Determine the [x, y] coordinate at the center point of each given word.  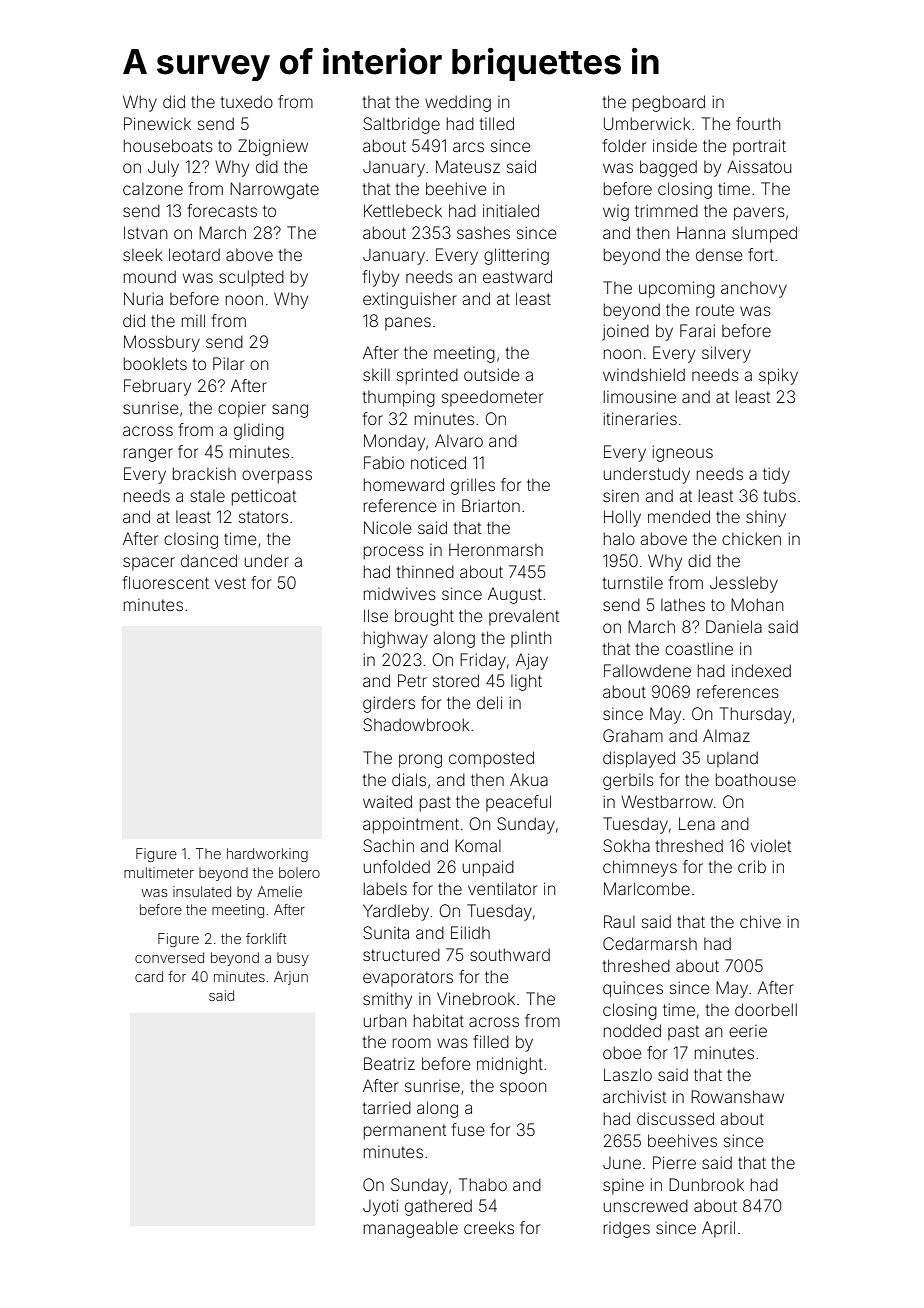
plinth [531, 639]
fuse [468, 1129]
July [163, 168]
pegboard [669, 103]
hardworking [267, 855]
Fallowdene [647, 670]
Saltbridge [401, 125]
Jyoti [380, 1207]
